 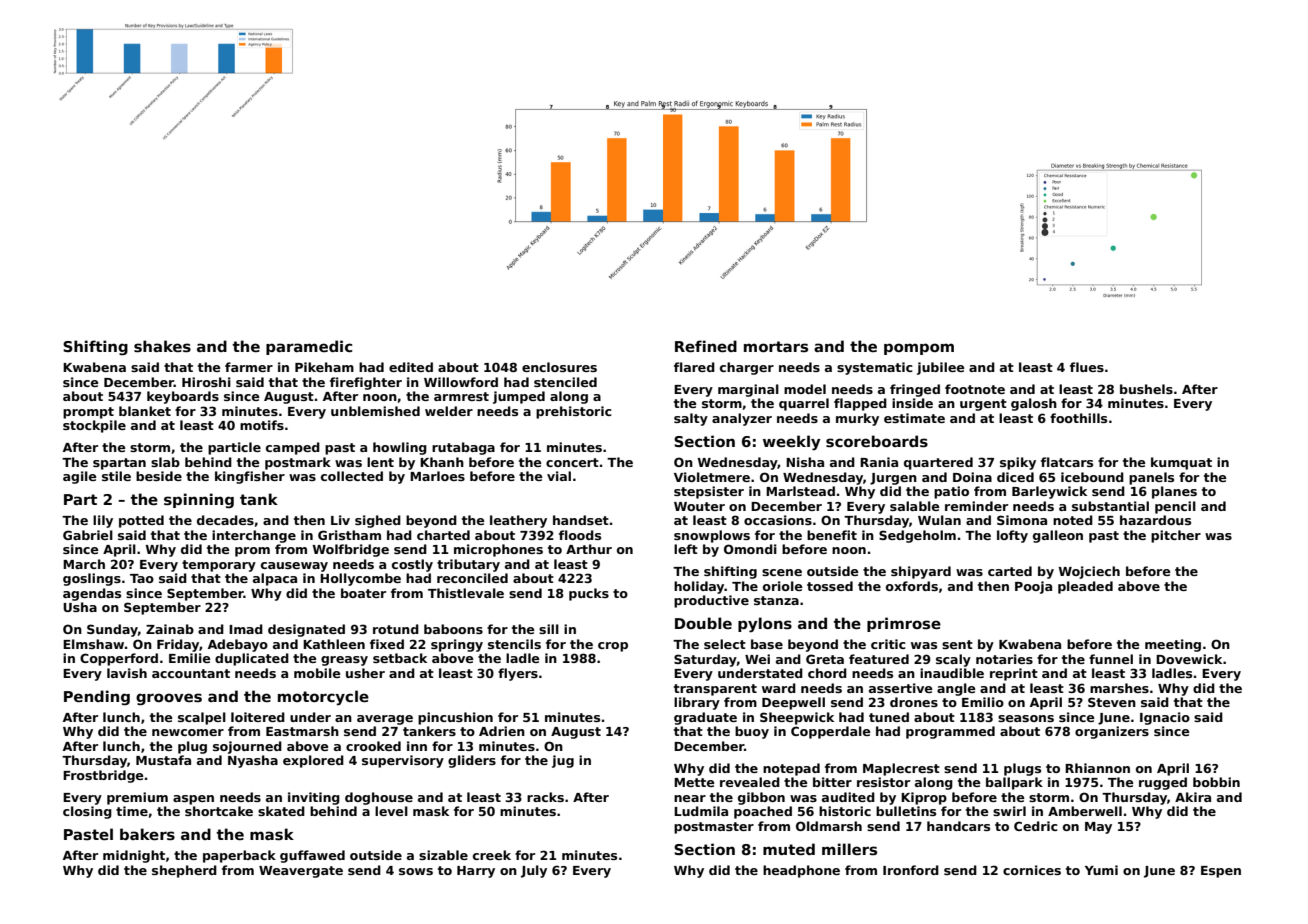 I want to click on postmaster, so click(x=714, y=828).
